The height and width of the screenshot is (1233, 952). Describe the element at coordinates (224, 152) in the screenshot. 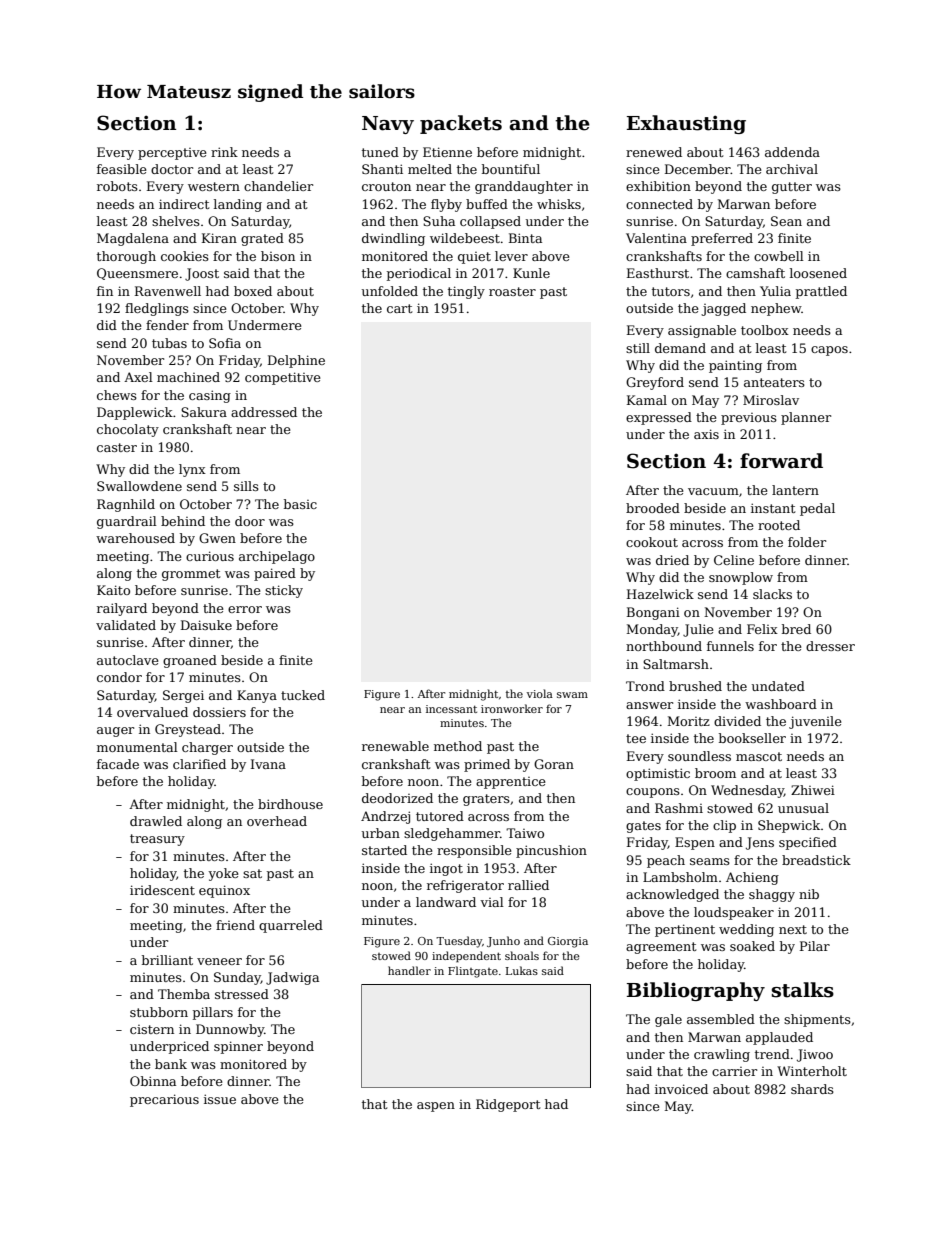

I see `rink` at that location.
